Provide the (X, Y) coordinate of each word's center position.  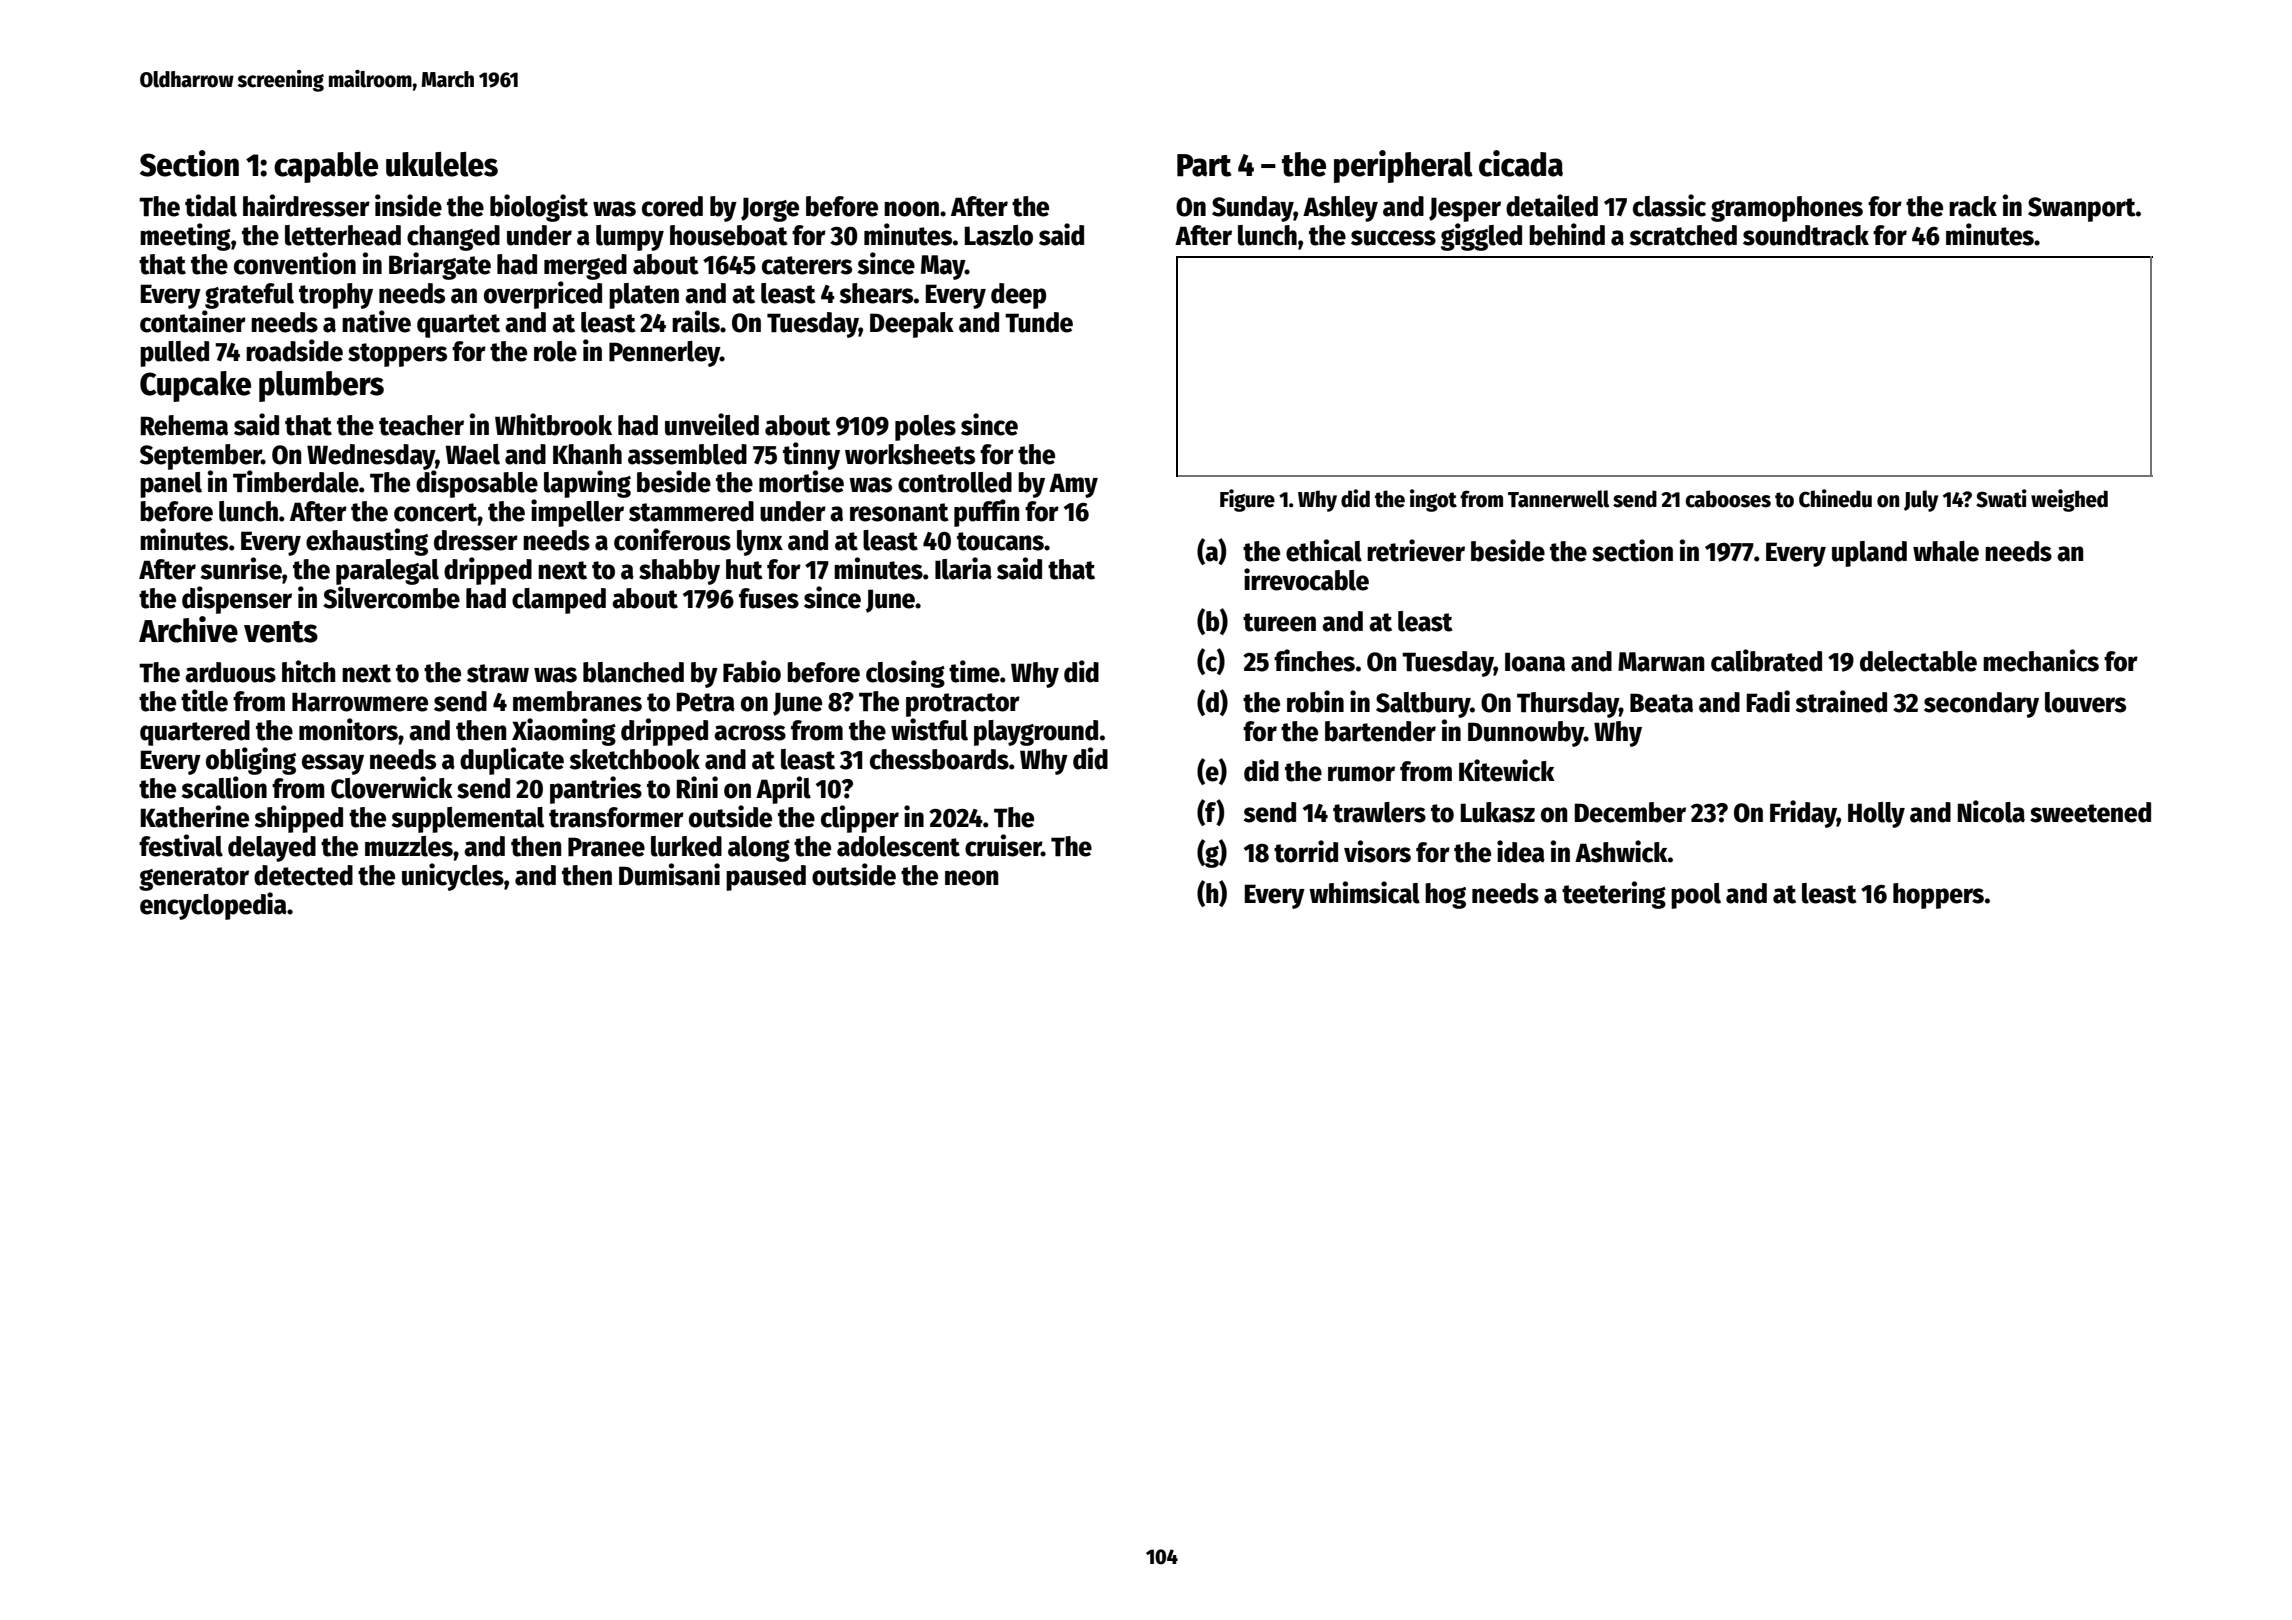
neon (971, 878)
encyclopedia (213, 906)
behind (1567, 234)
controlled (955, 482)
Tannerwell (1558, 499)
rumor (1361, 774)
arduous (230, 672)
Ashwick (1621, 851)
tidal (211, 205)
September (201, 457)
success (1393, 238)
